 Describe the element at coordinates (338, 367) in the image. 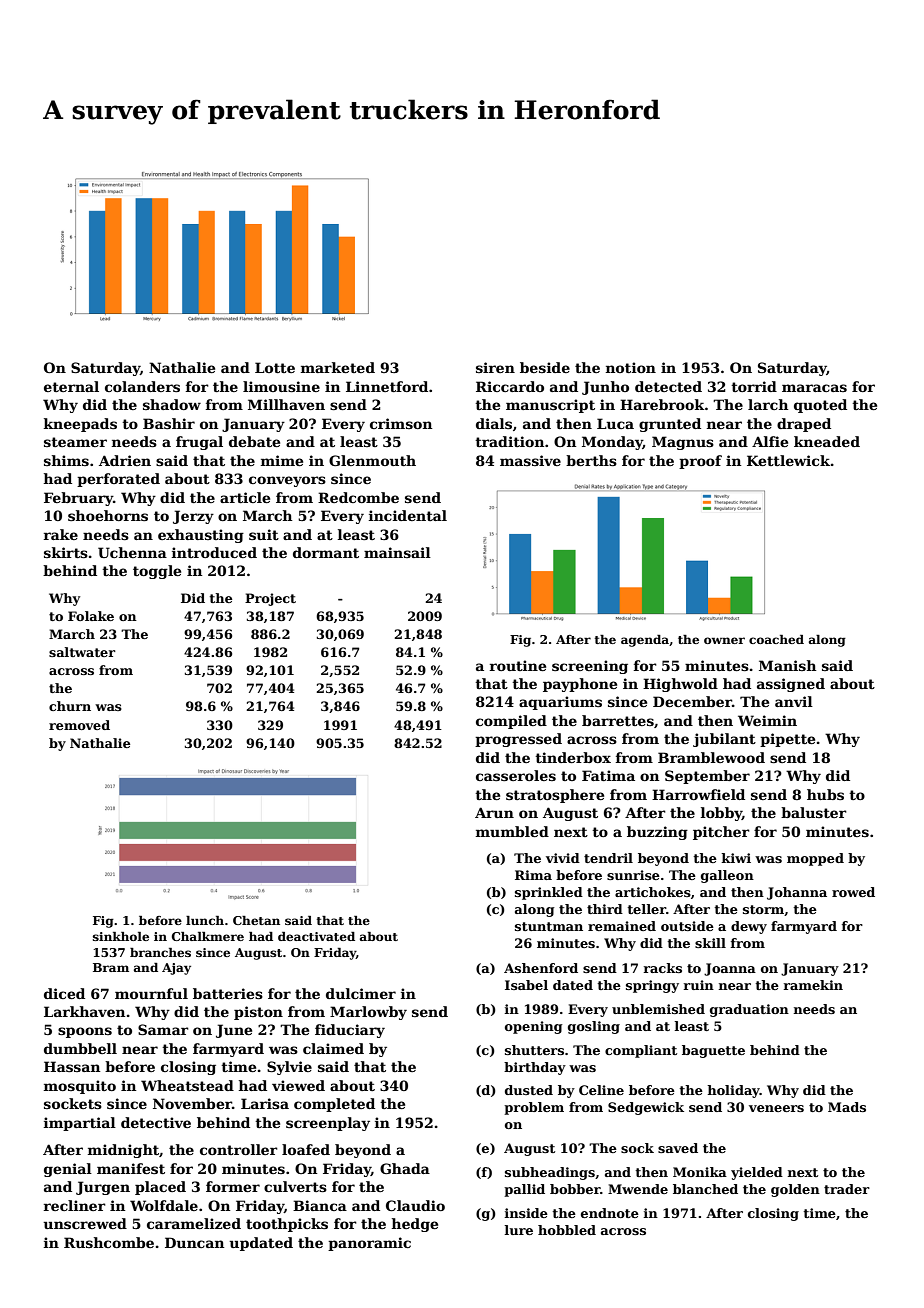

I see `marketed` at that location.
